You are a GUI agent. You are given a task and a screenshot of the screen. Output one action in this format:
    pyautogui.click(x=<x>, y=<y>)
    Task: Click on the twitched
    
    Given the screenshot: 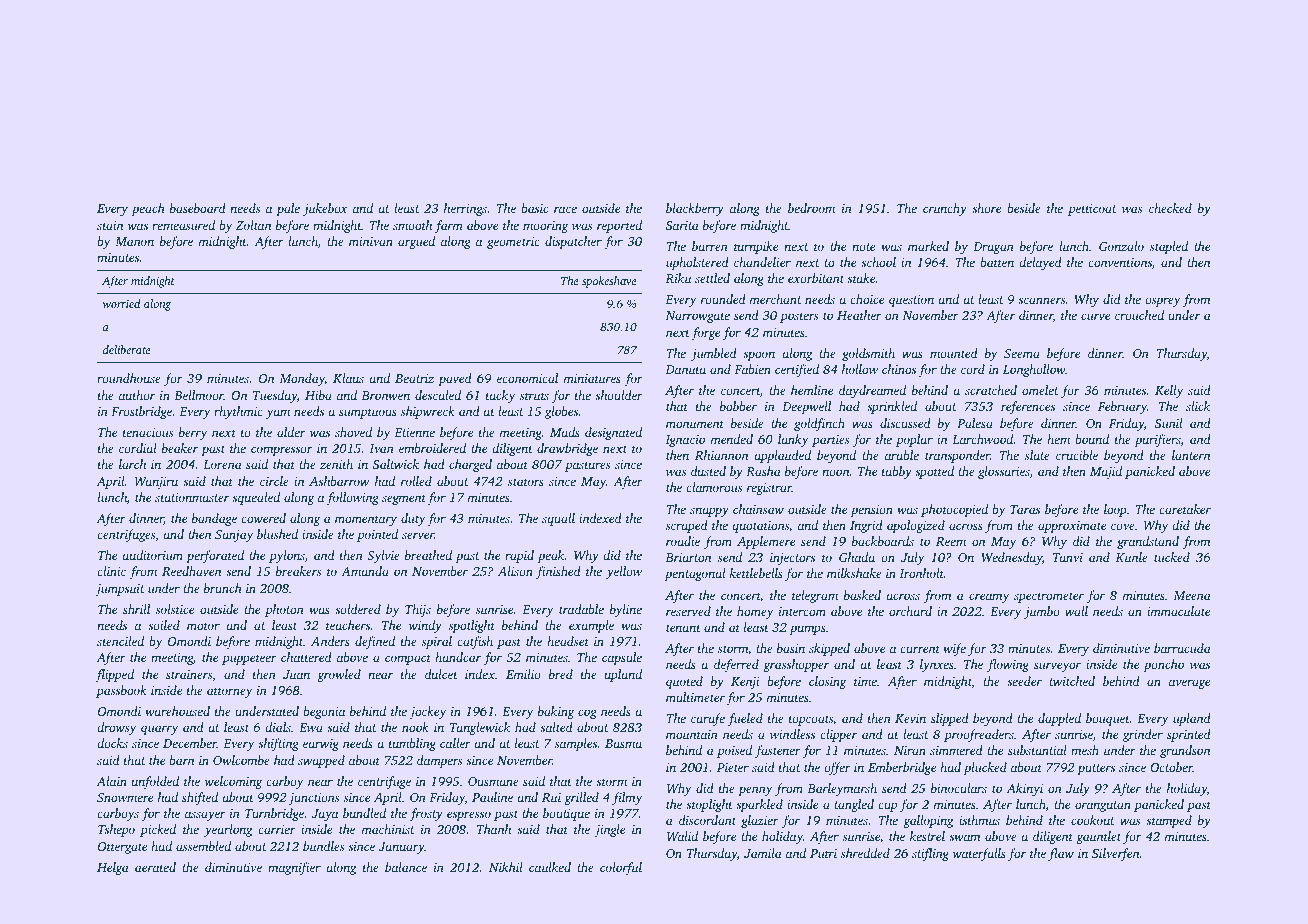 What is the action you would take?
    pyautogui.click(x=1072, y=681)
